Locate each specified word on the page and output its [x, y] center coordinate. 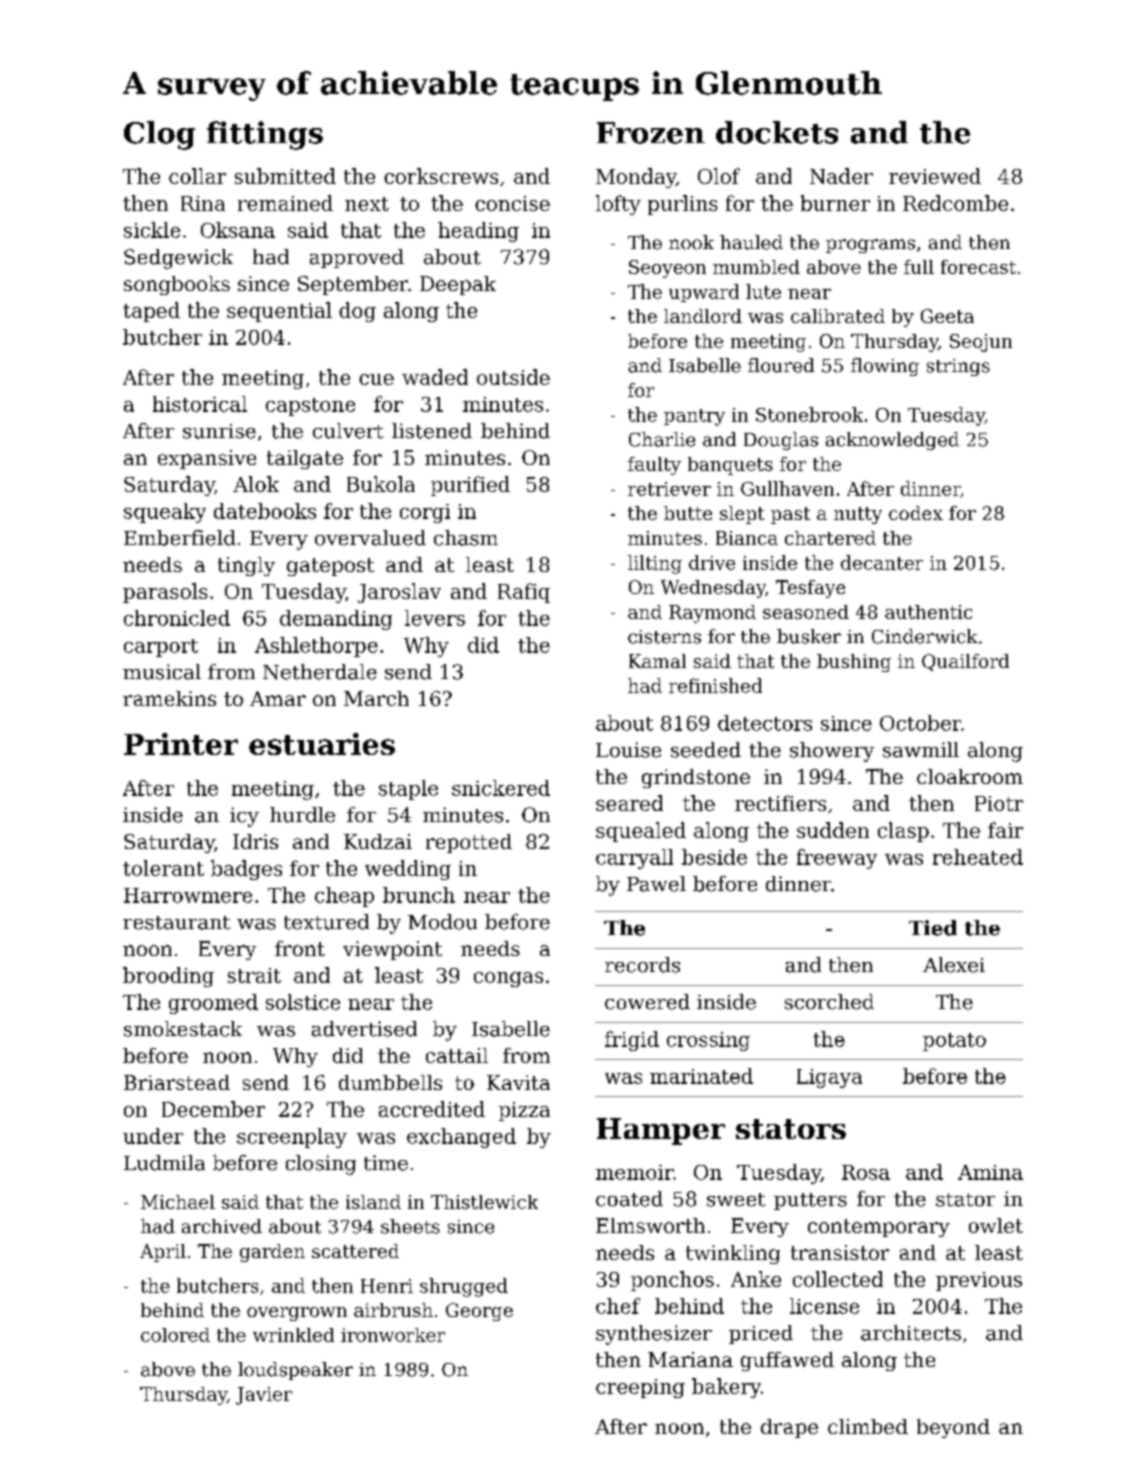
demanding [336, 620]
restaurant [176, 923]
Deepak [458, 285]
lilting [655, 564]
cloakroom [970, 776]
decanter [882, 562]
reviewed [935, 176]
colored [175, 1335]
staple [408, 790]
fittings [265, 135]
